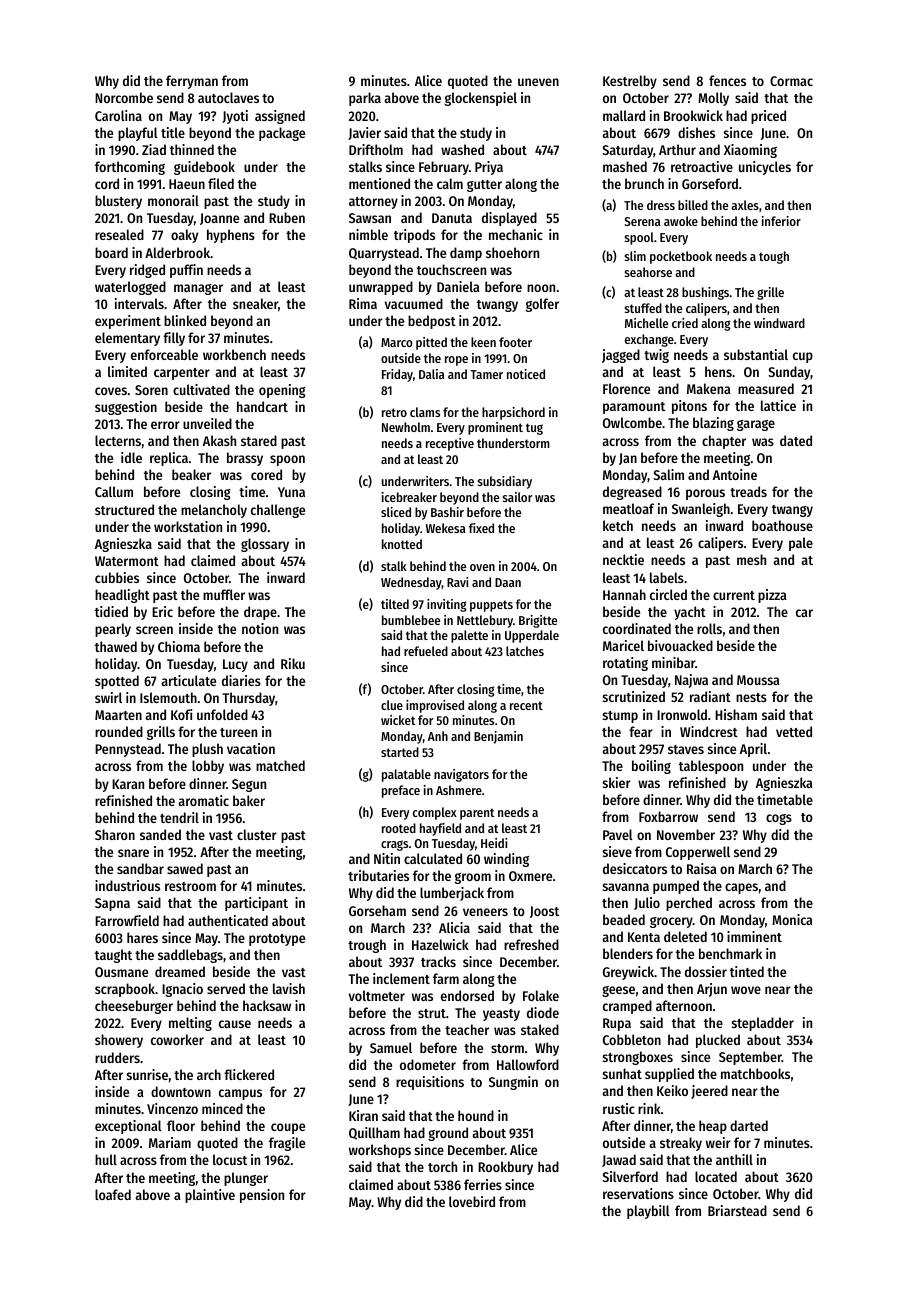  What do you see at coordinates (398, 720) in the screenshot?
I see `wicket` at bounding box center [398, 720].
